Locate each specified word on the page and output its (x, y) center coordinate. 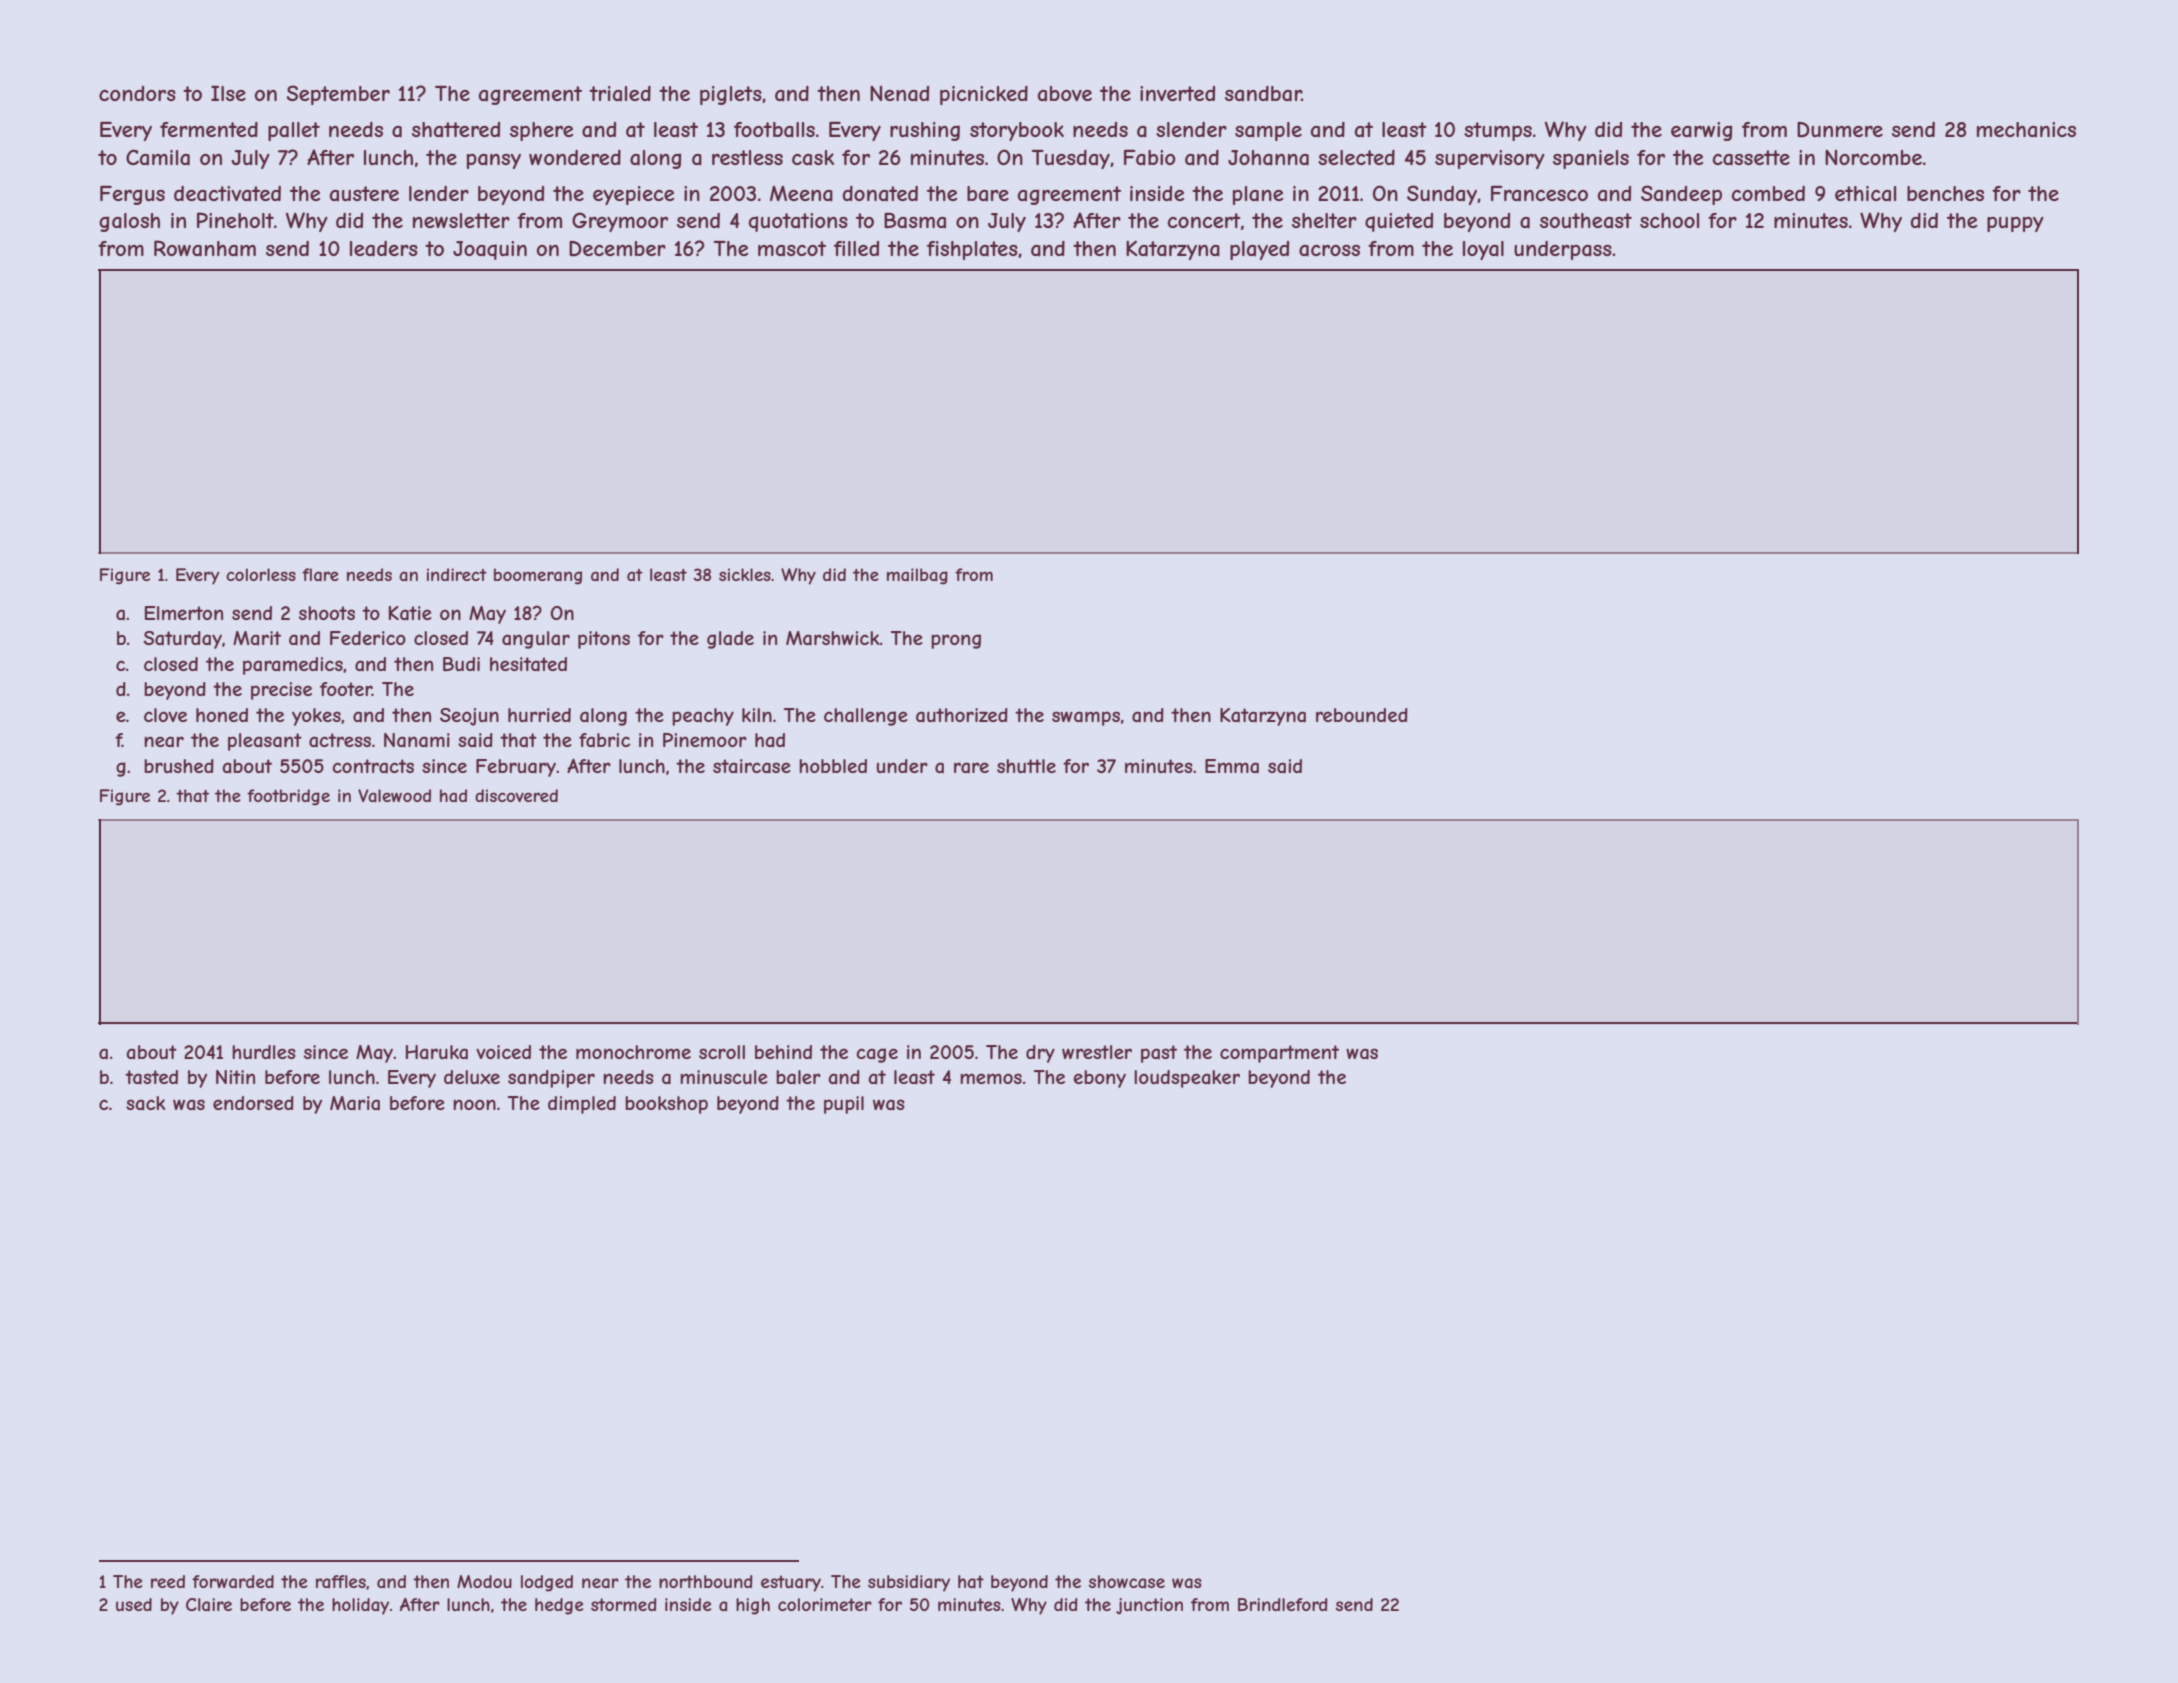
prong (956, 641)
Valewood (394, 795)
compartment (1279, 1054)
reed (168, 1581)
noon (474, 1104)
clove (165, 715)
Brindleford (1283, 1604)
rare (971, 767)
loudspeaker (1187, 1079)
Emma (1232, 766)
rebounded (1362, 715)
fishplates (972, 250)
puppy (2015, 224)
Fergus (132, 195)
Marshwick (833, 638)
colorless (261, 574)
